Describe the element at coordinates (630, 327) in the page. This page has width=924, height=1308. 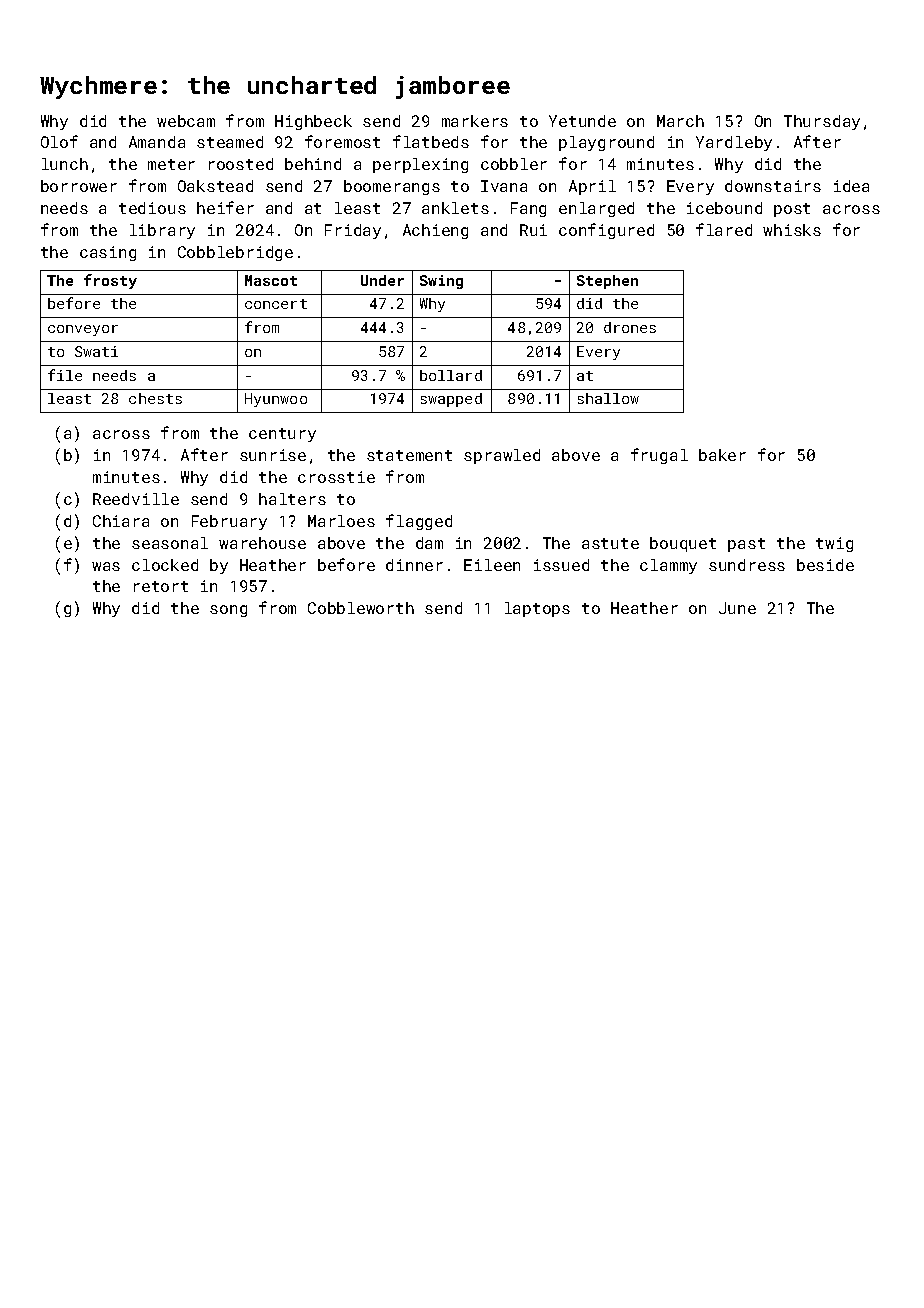
I see `drones` at that location.
